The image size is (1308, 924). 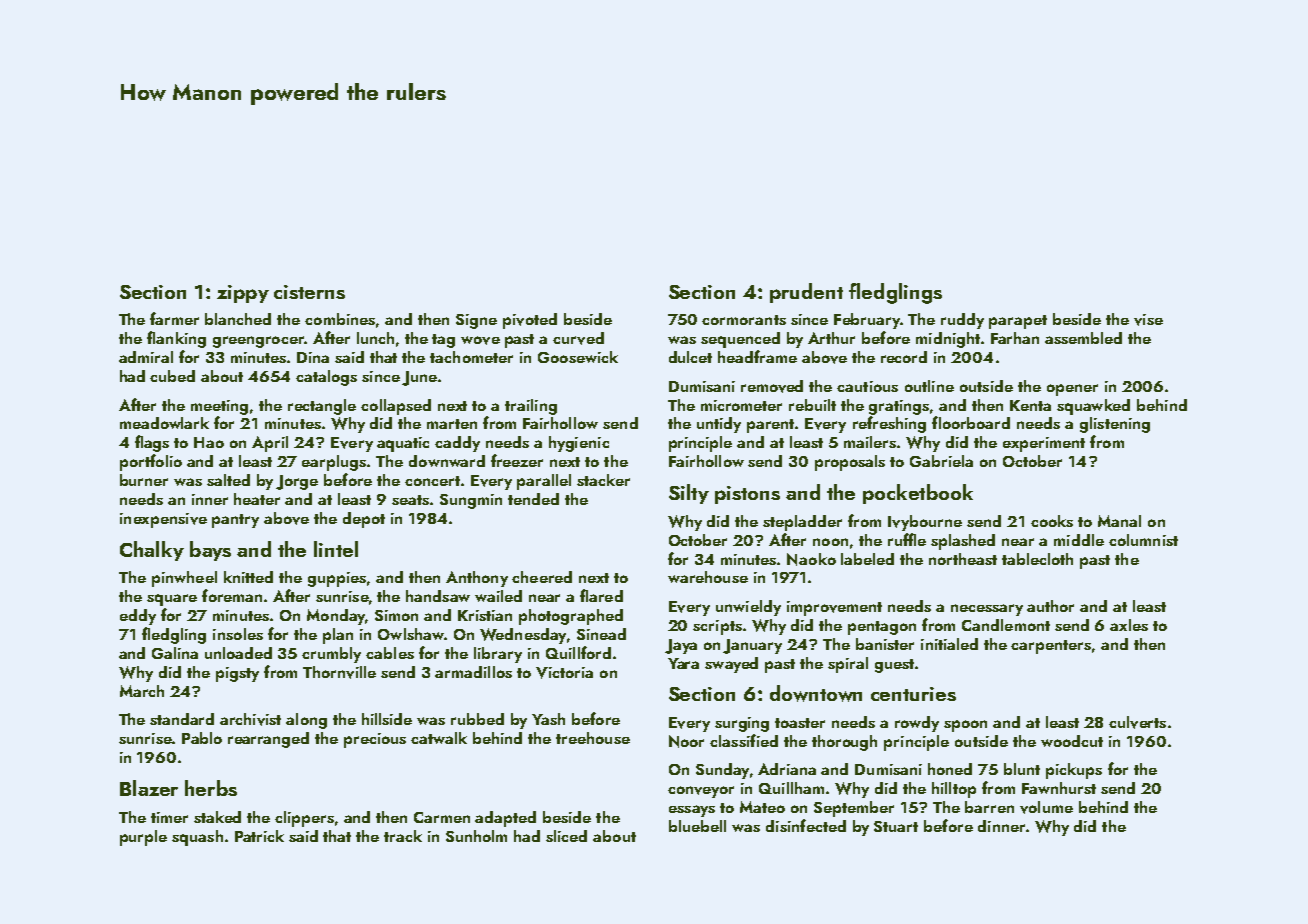 I want to click on Patrick, so click(x=259, y=836).
